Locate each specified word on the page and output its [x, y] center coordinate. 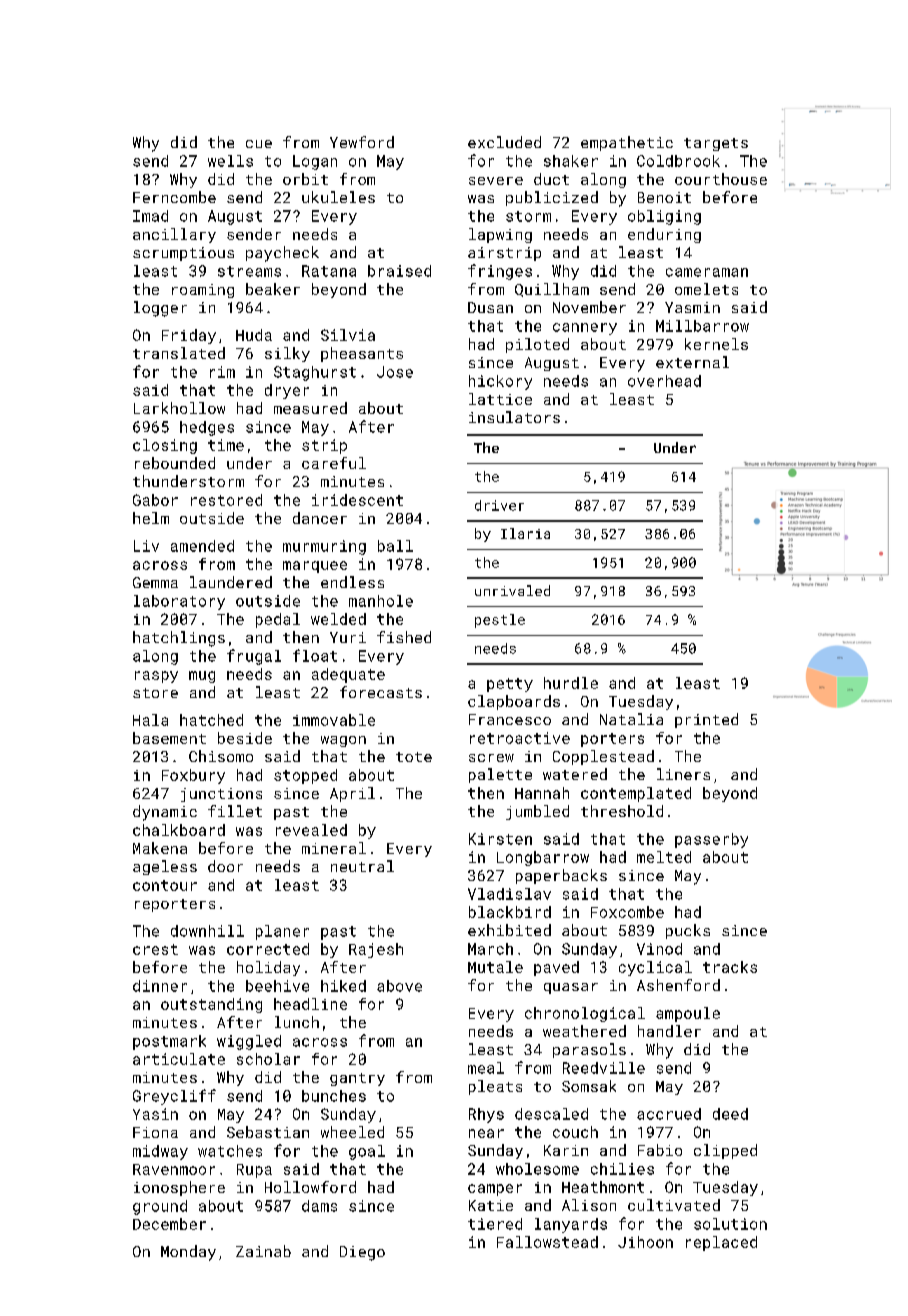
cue [259, 144]
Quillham [552, 290]
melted [664, 857]
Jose [395, 372]
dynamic [165, 813]
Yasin [155, 1114]
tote [414, 757]
